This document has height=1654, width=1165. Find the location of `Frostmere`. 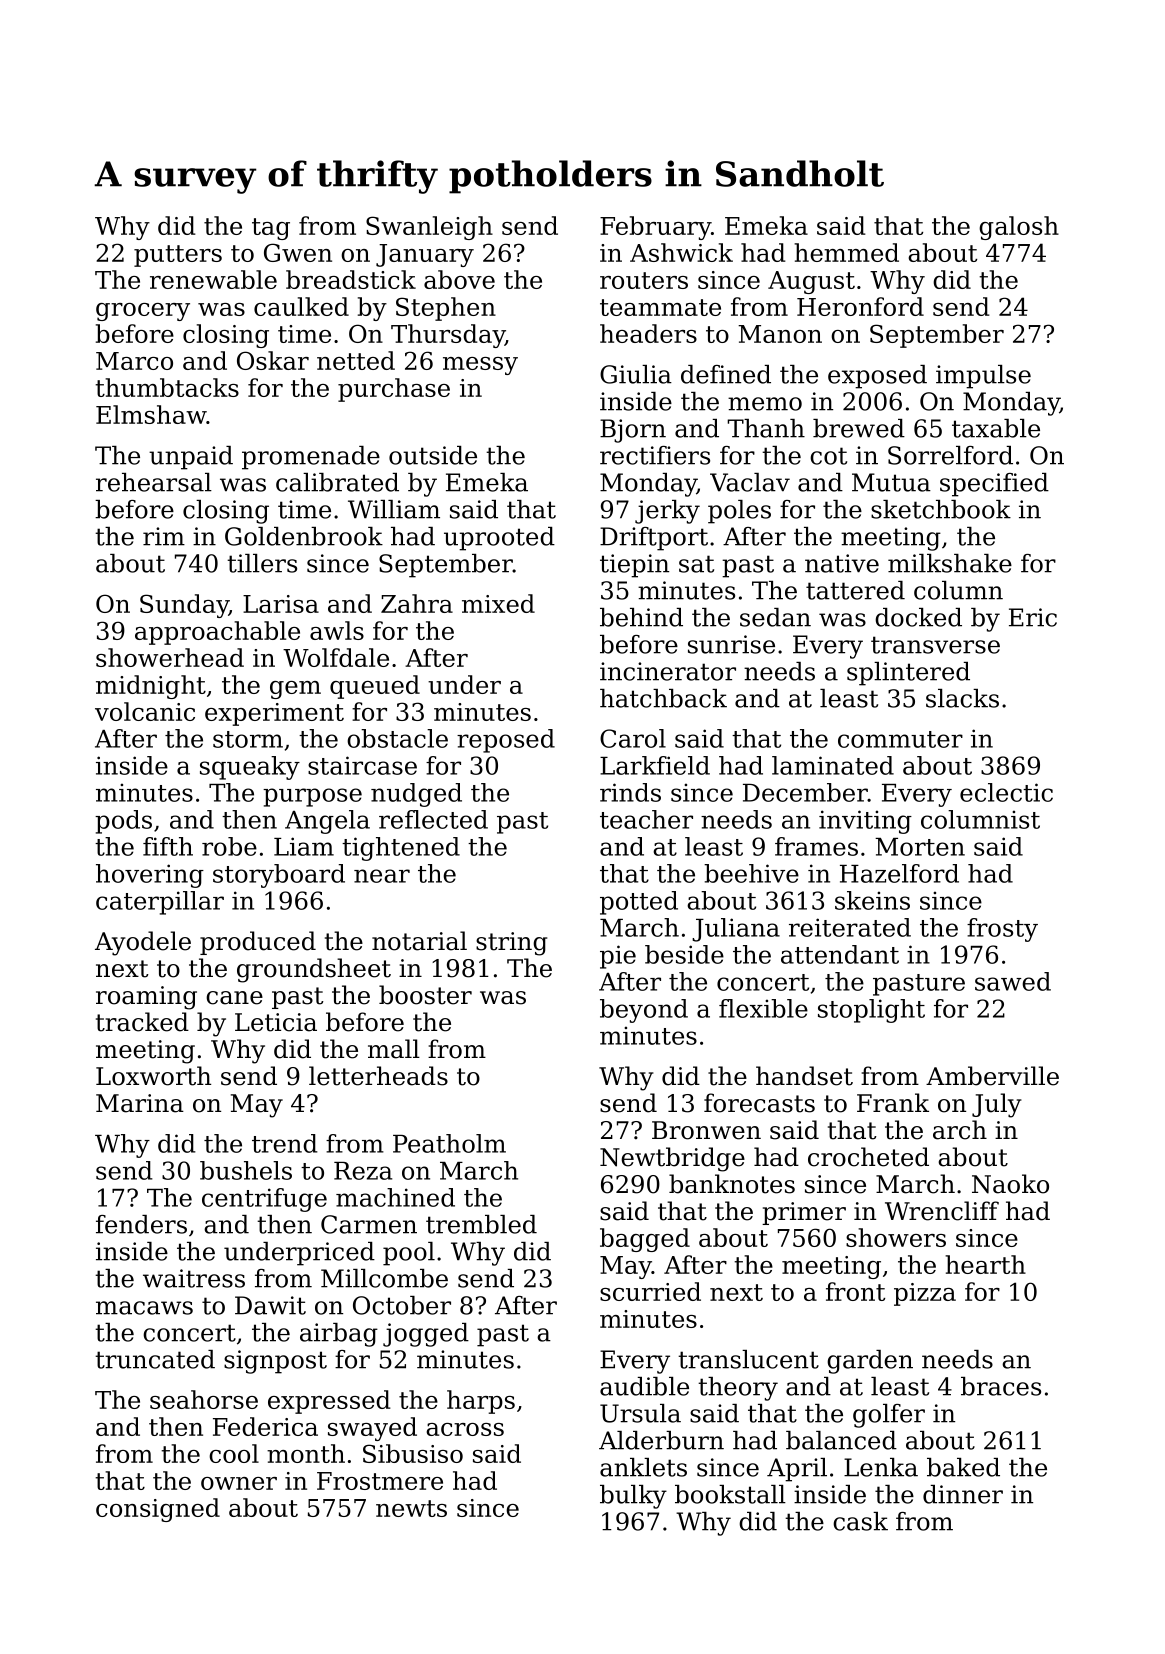

Frostmere is located at coordinates (380, 1481).
